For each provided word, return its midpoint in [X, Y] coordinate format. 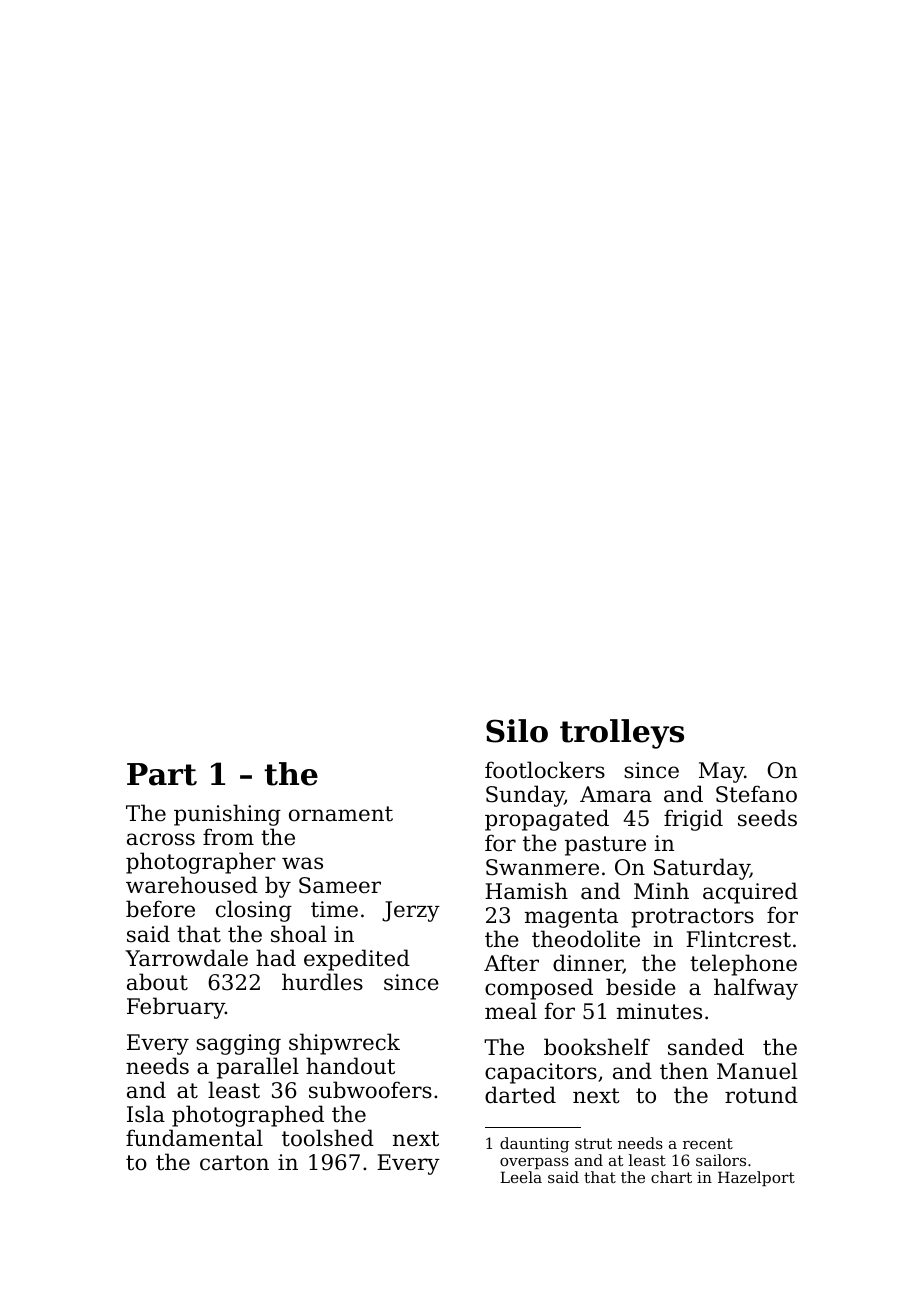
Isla [146, 1114]
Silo [517, 731]
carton [234, 1163]
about [157, 982]
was [302, 863]
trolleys [622, 734]
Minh [661, 890]
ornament [341, 814]
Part [162, 774]
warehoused [192, 885]
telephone [743, 965]
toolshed [328, 1138]
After [511, 963]
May [721, 772]
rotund [761, 1095]
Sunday [525, 796]
